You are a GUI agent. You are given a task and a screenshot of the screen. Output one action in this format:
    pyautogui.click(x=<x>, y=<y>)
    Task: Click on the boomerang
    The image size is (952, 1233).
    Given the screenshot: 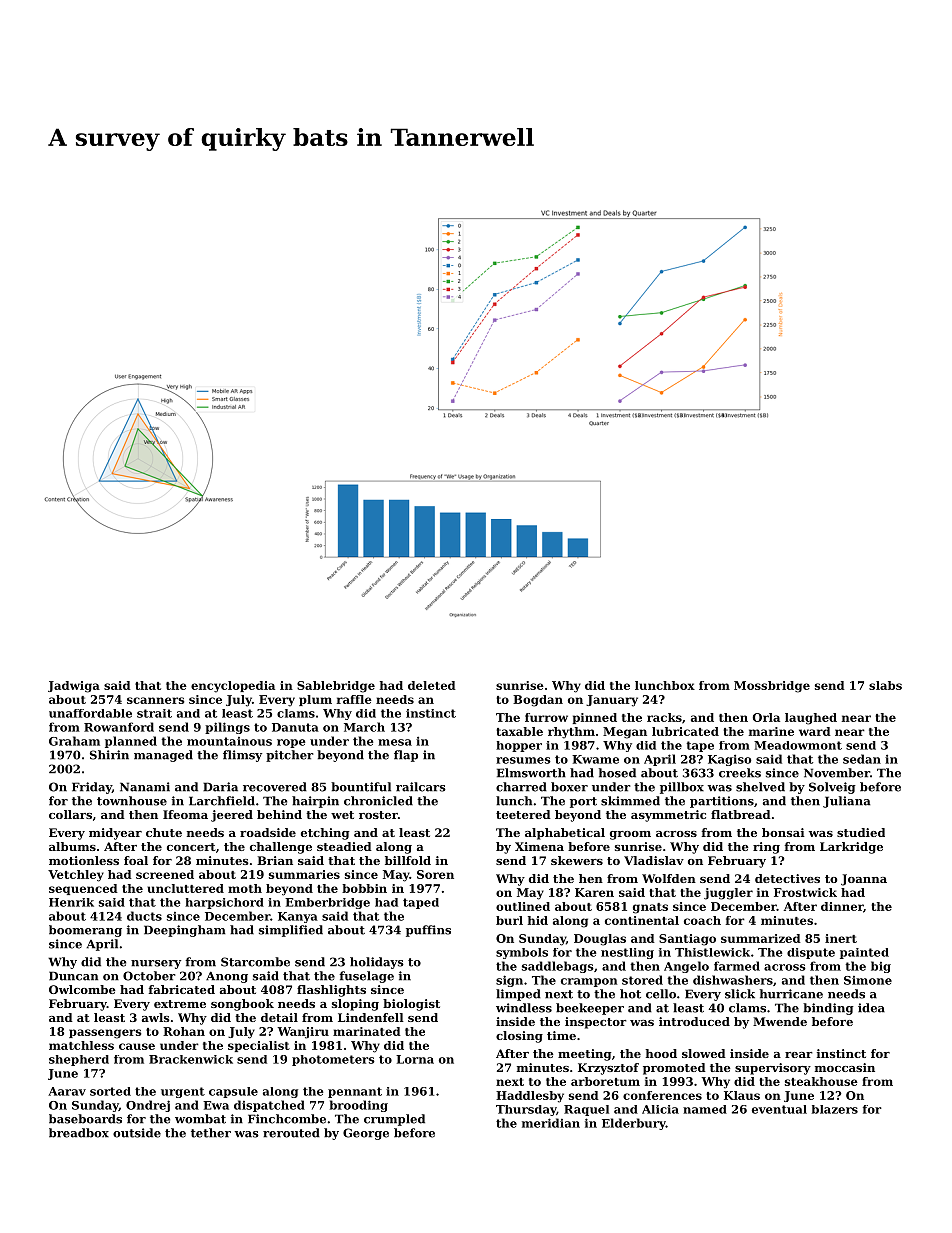 What is the action you would take?
    pyautogui.click(x=85, y=931)
